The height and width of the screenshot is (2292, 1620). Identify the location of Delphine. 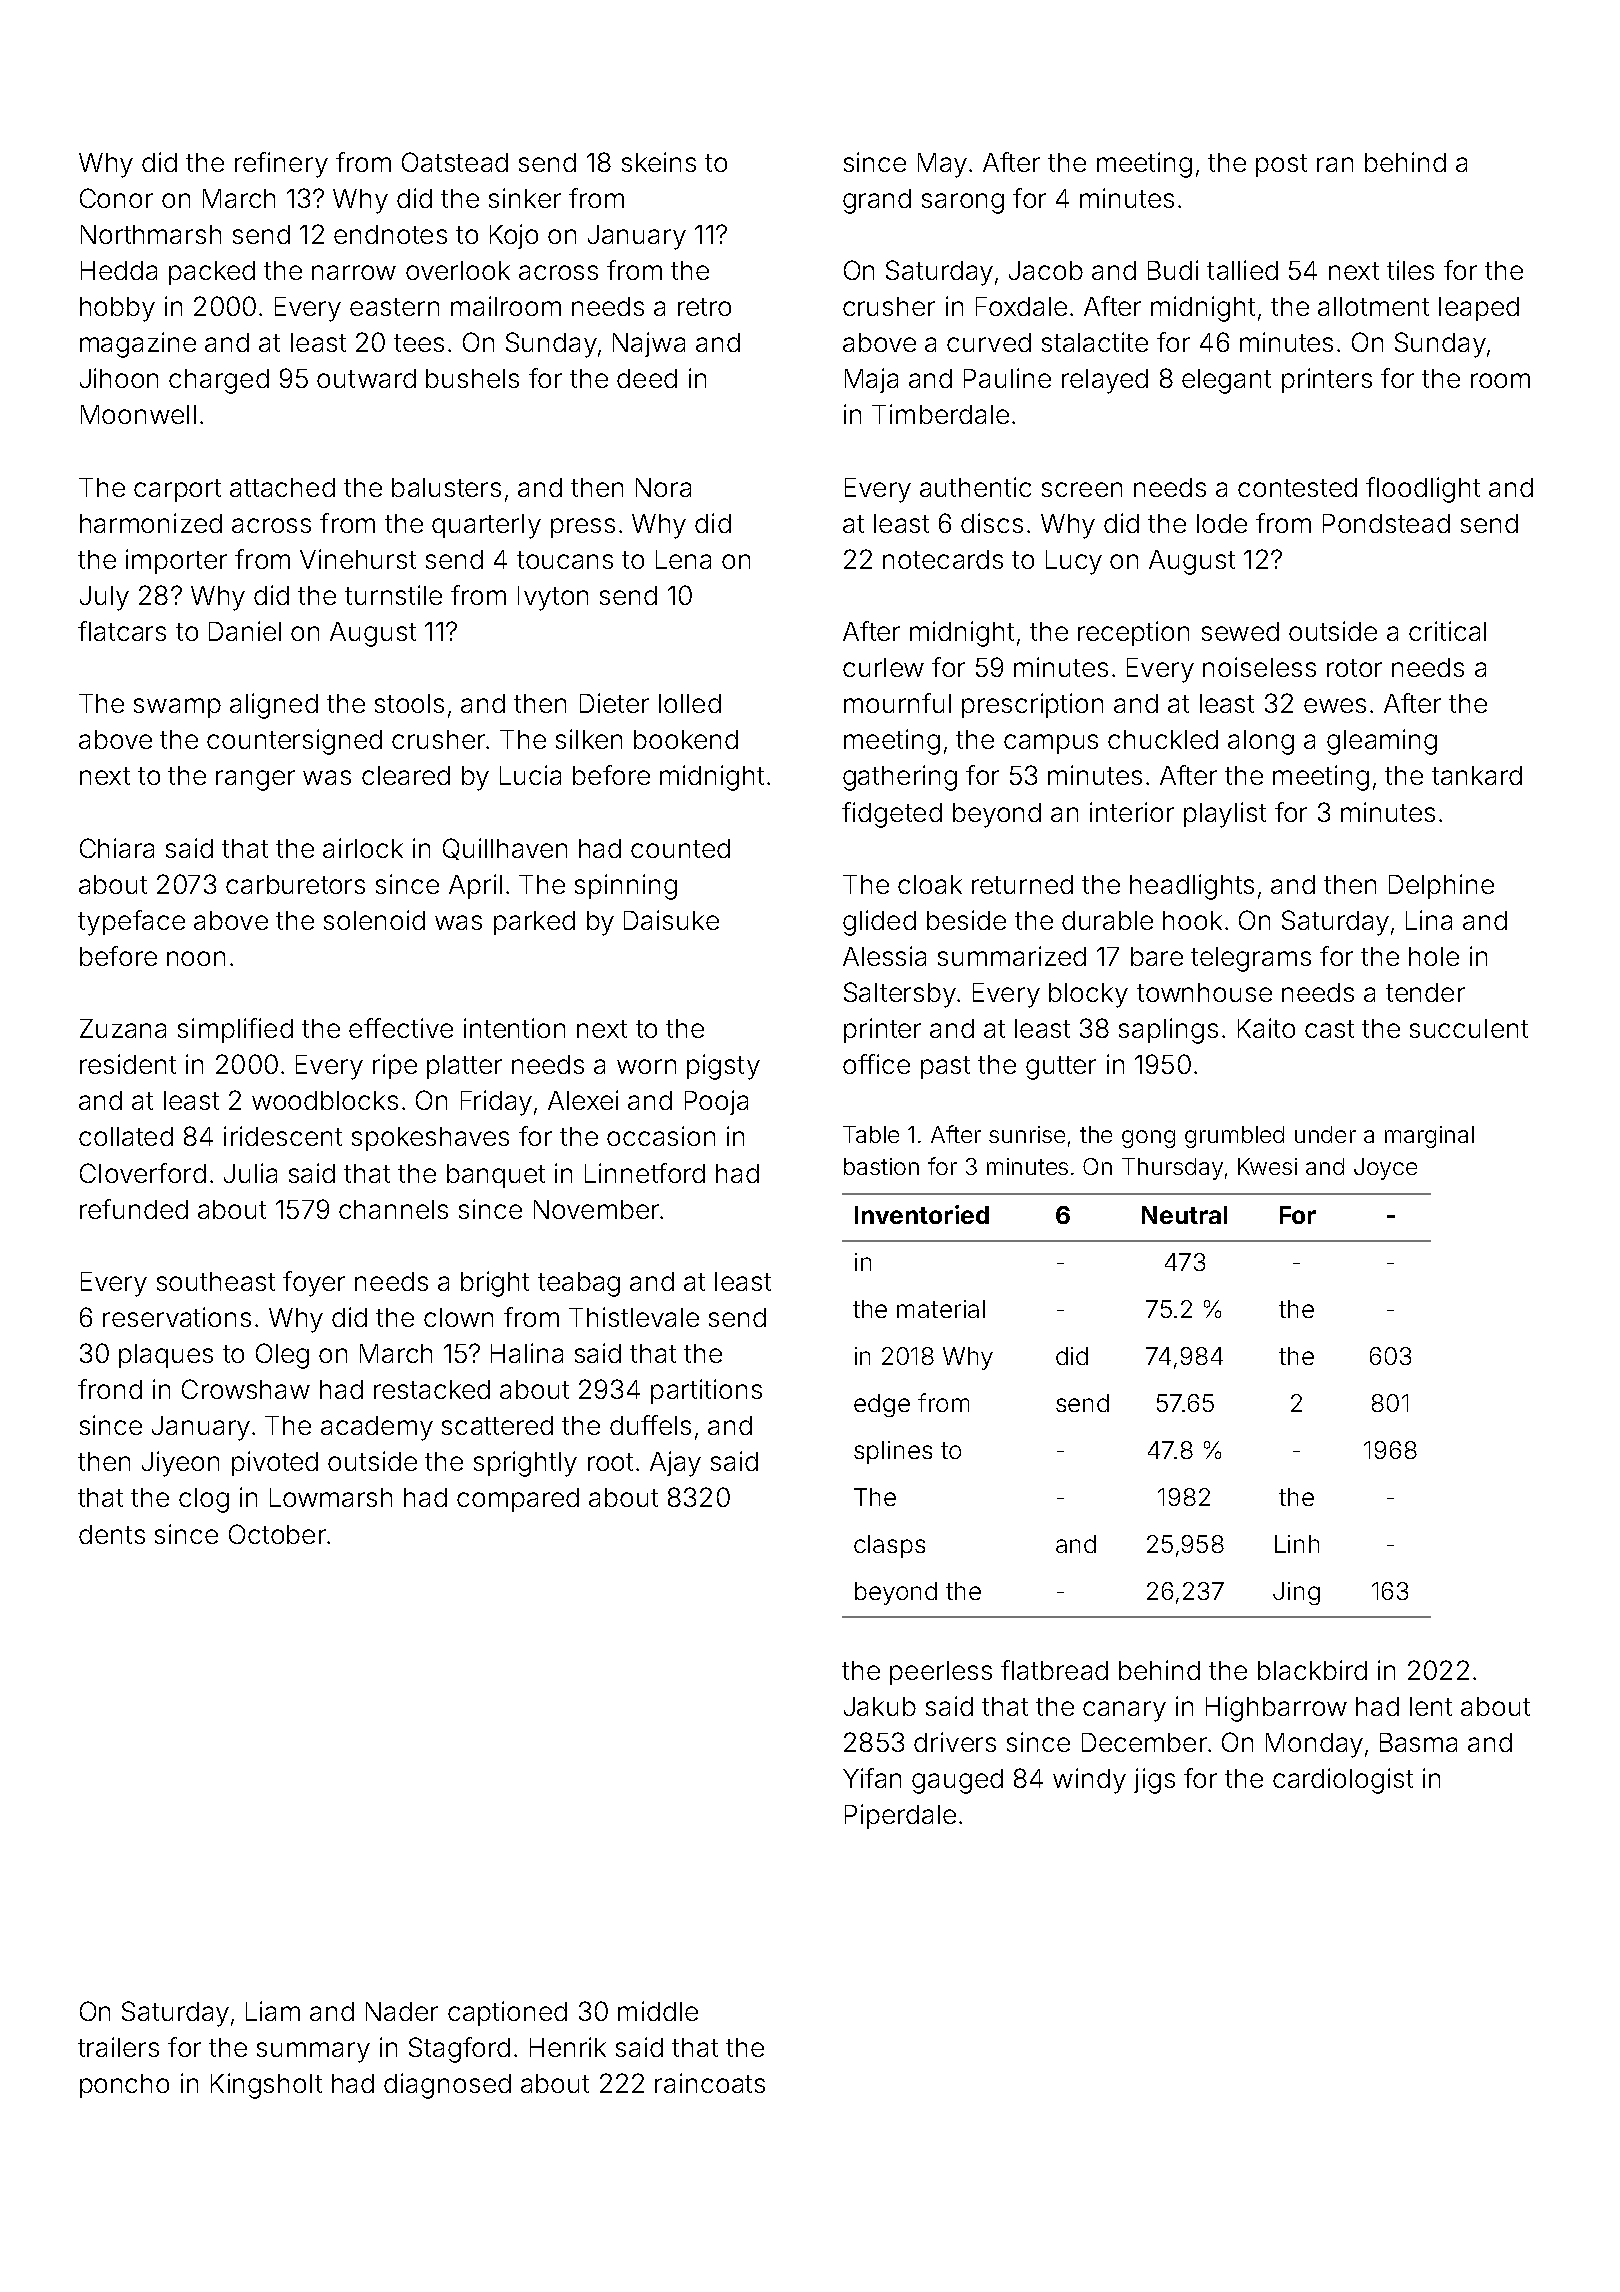
(1441, 886).
